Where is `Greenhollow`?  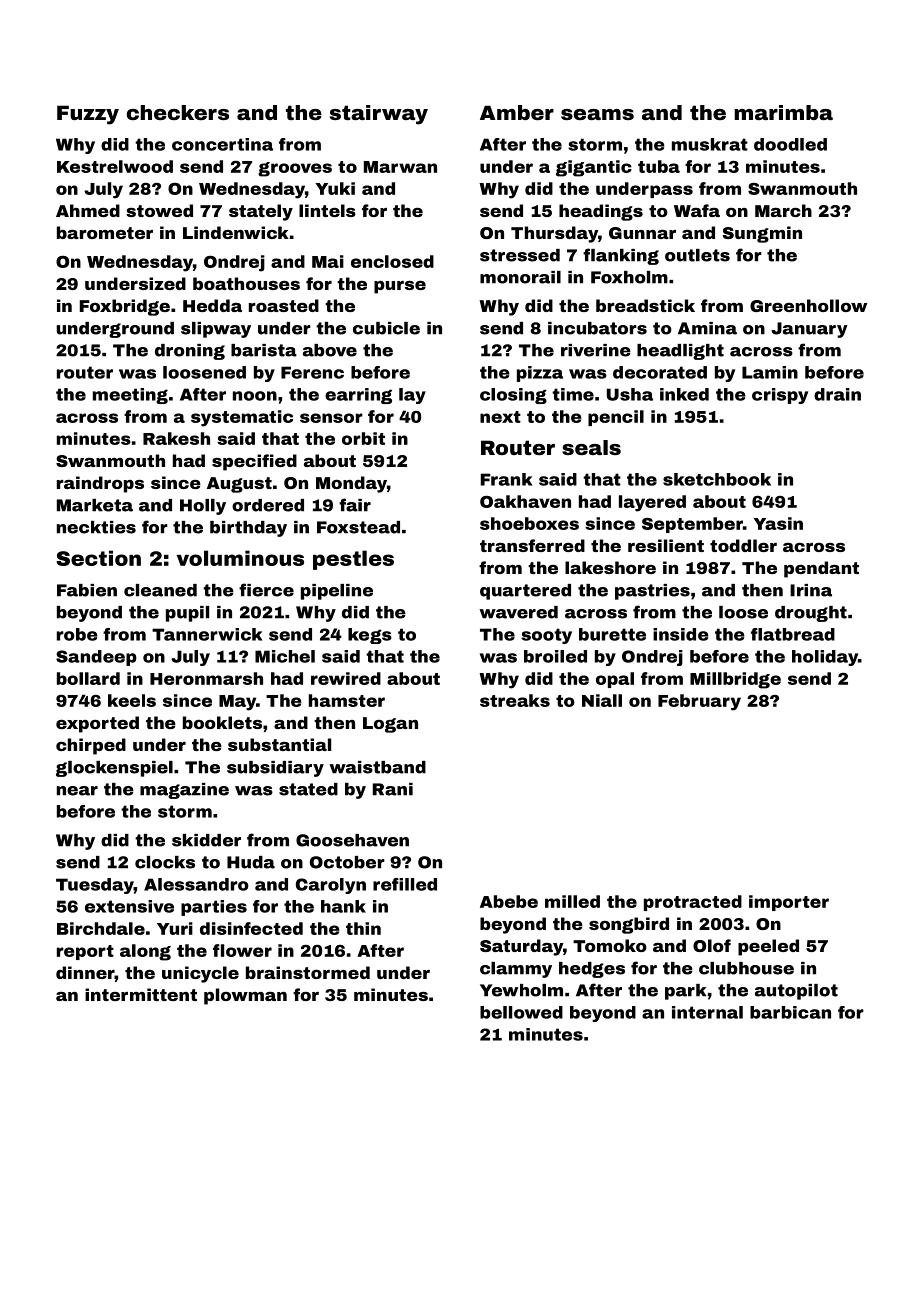 Greenhollow is located at coordinates (808, 305).
